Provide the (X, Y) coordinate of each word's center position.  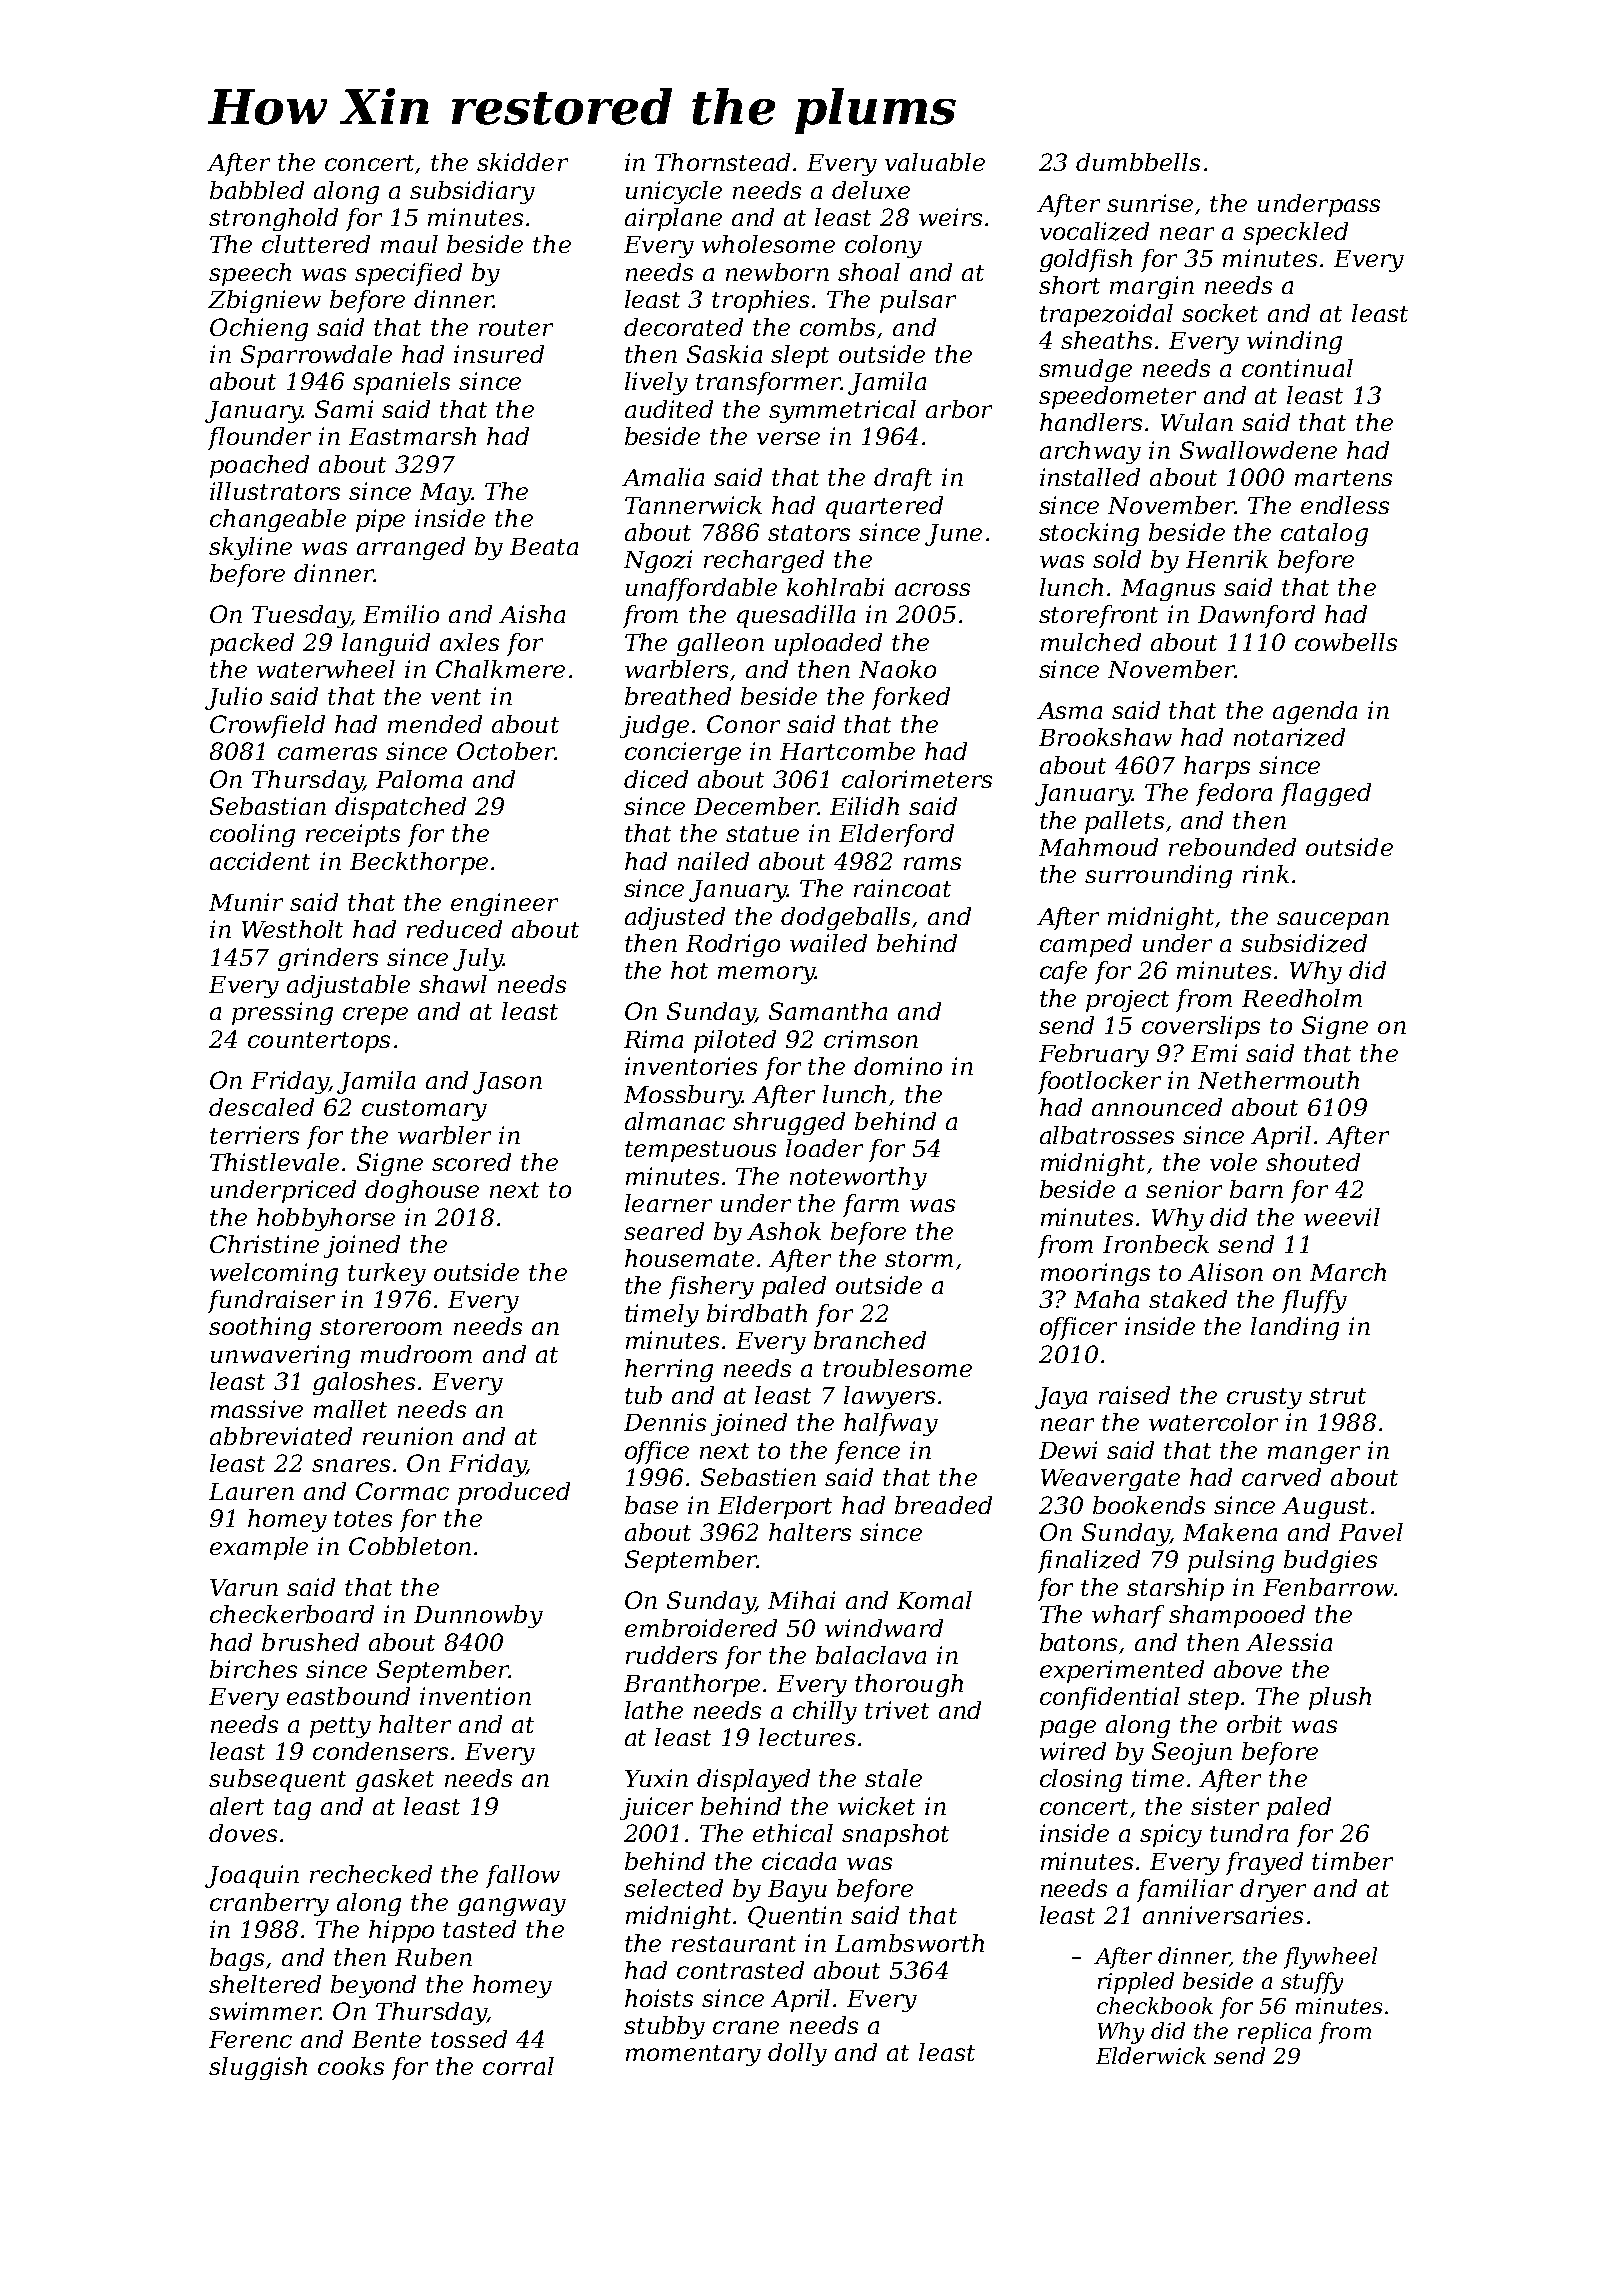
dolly (797, 2054)
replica (1274, 2033)
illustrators (275, 491)
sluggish (258, 2068)
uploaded (828, 644)
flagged (1326, 794)
